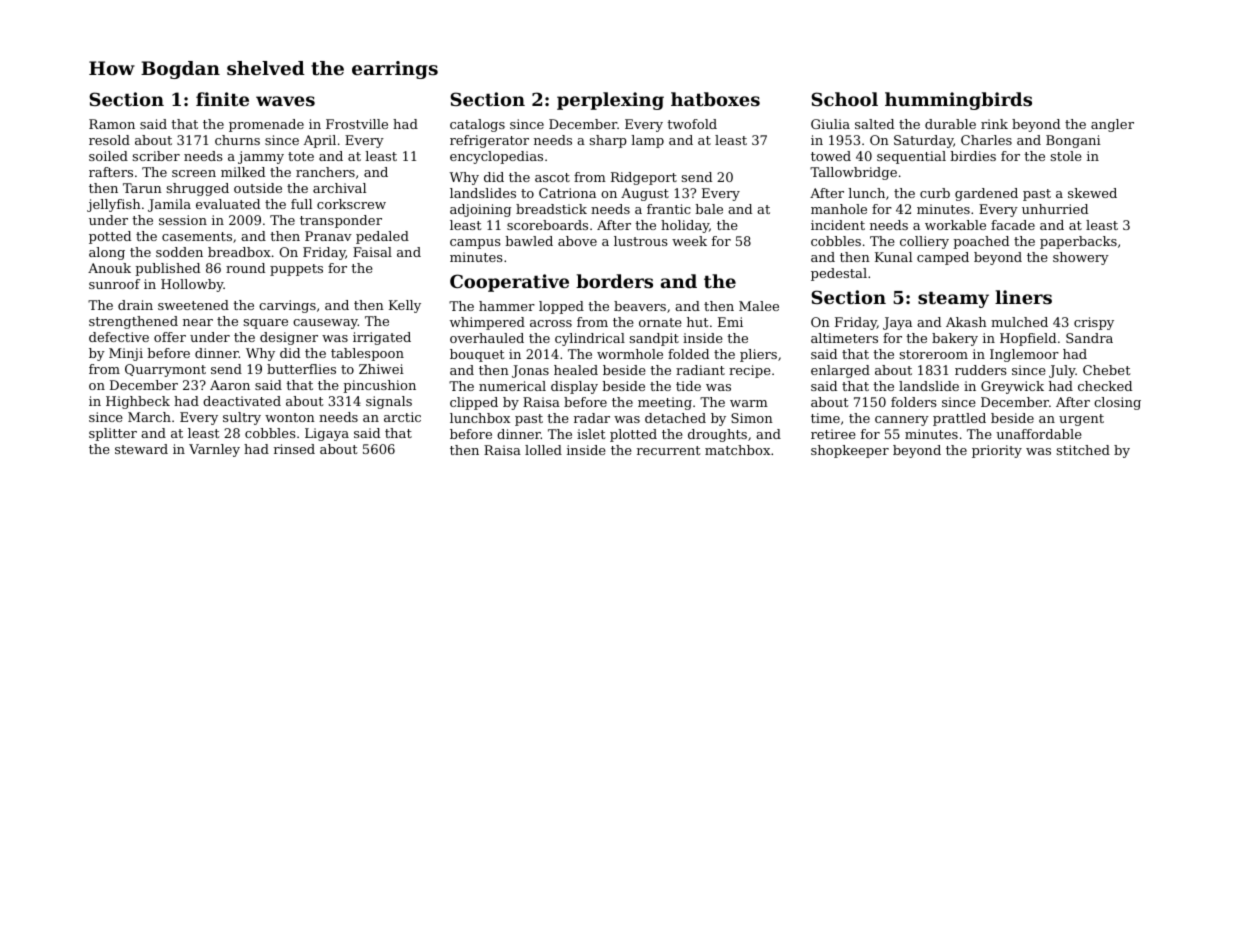  I want to click on Ramon, so click(112, 124).
